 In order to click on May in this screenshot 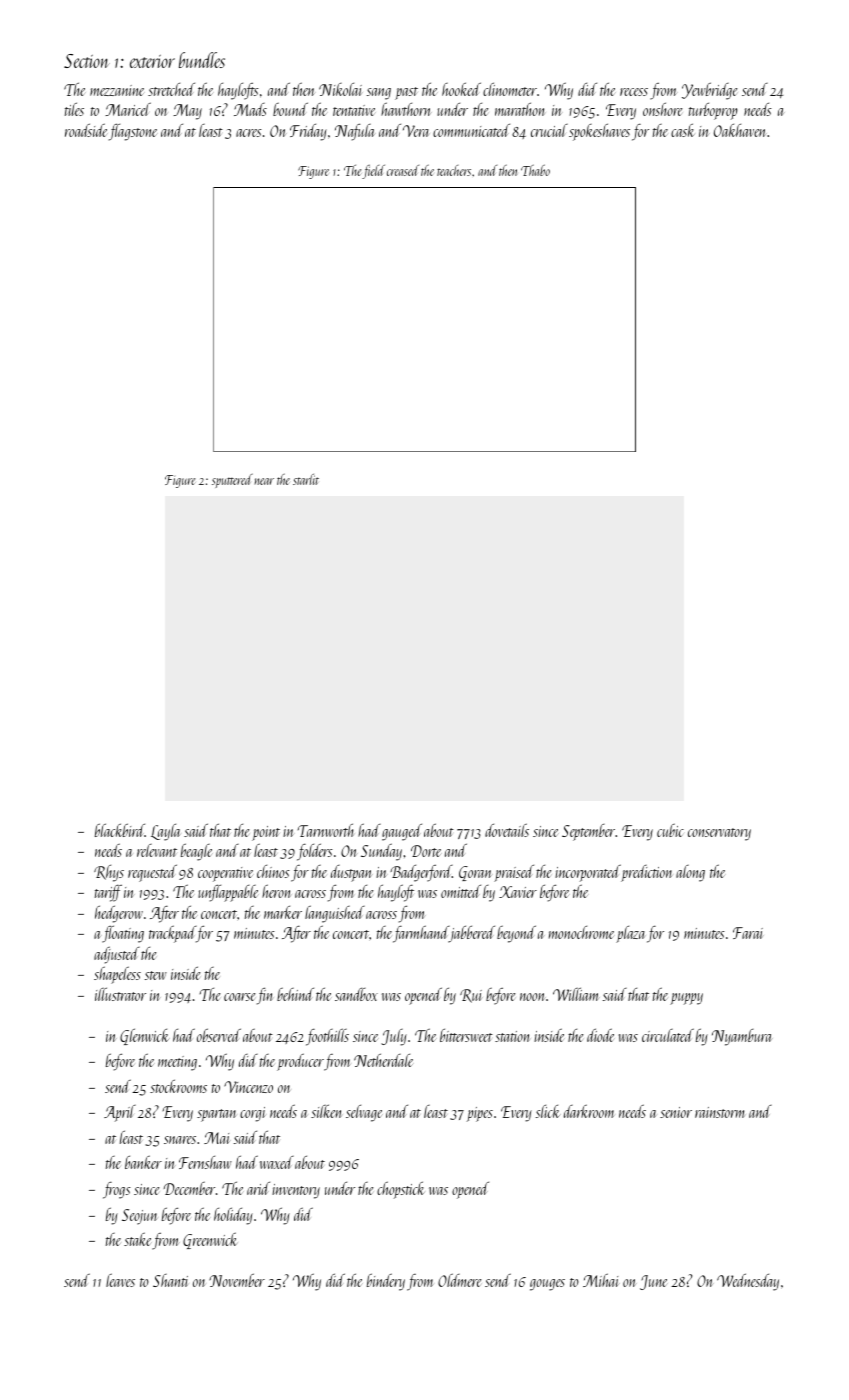, I will do `click(187, 112)`.
